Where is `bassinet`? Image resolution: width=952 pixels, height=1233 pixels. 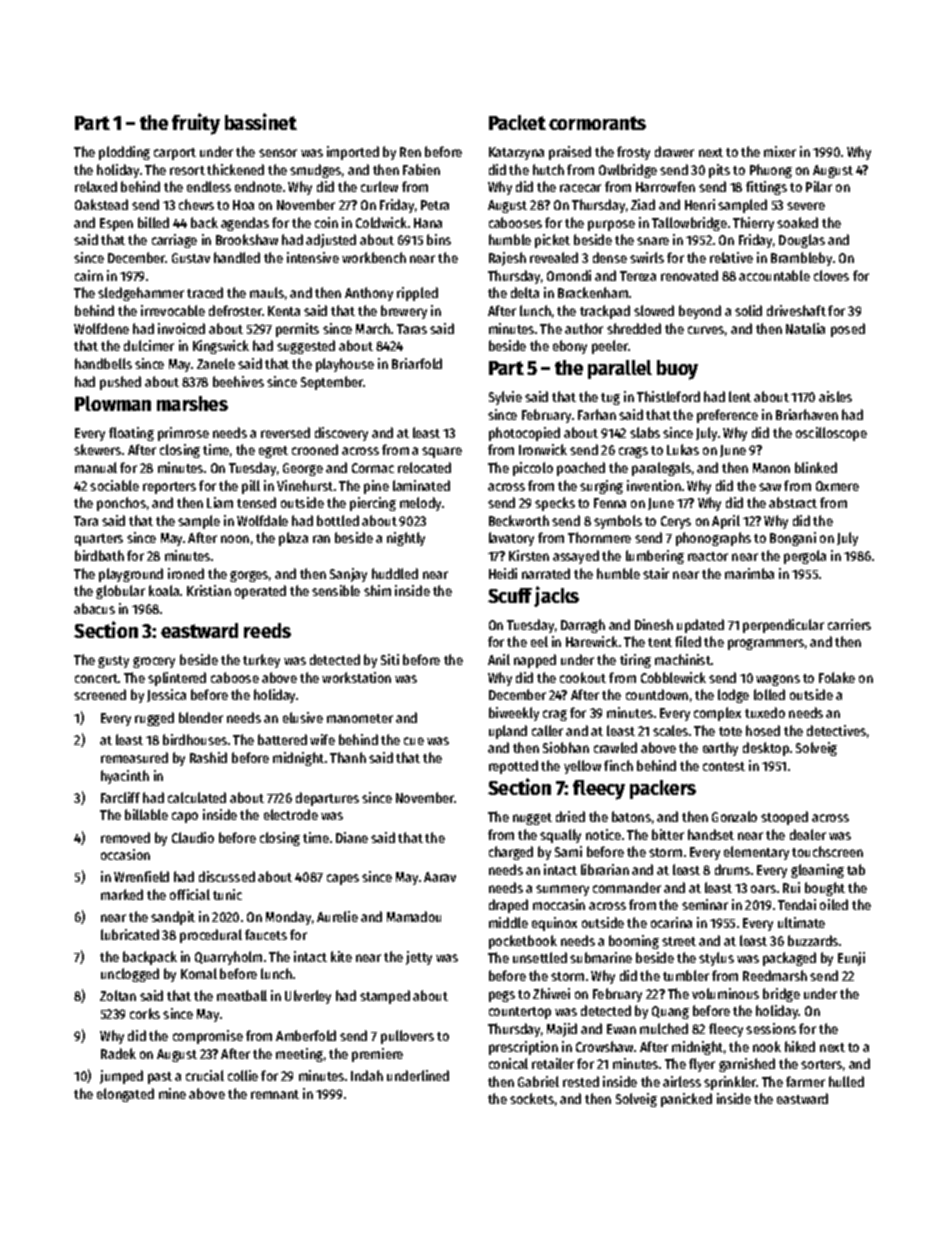
bassinet is located at coordinates (261, 121).
